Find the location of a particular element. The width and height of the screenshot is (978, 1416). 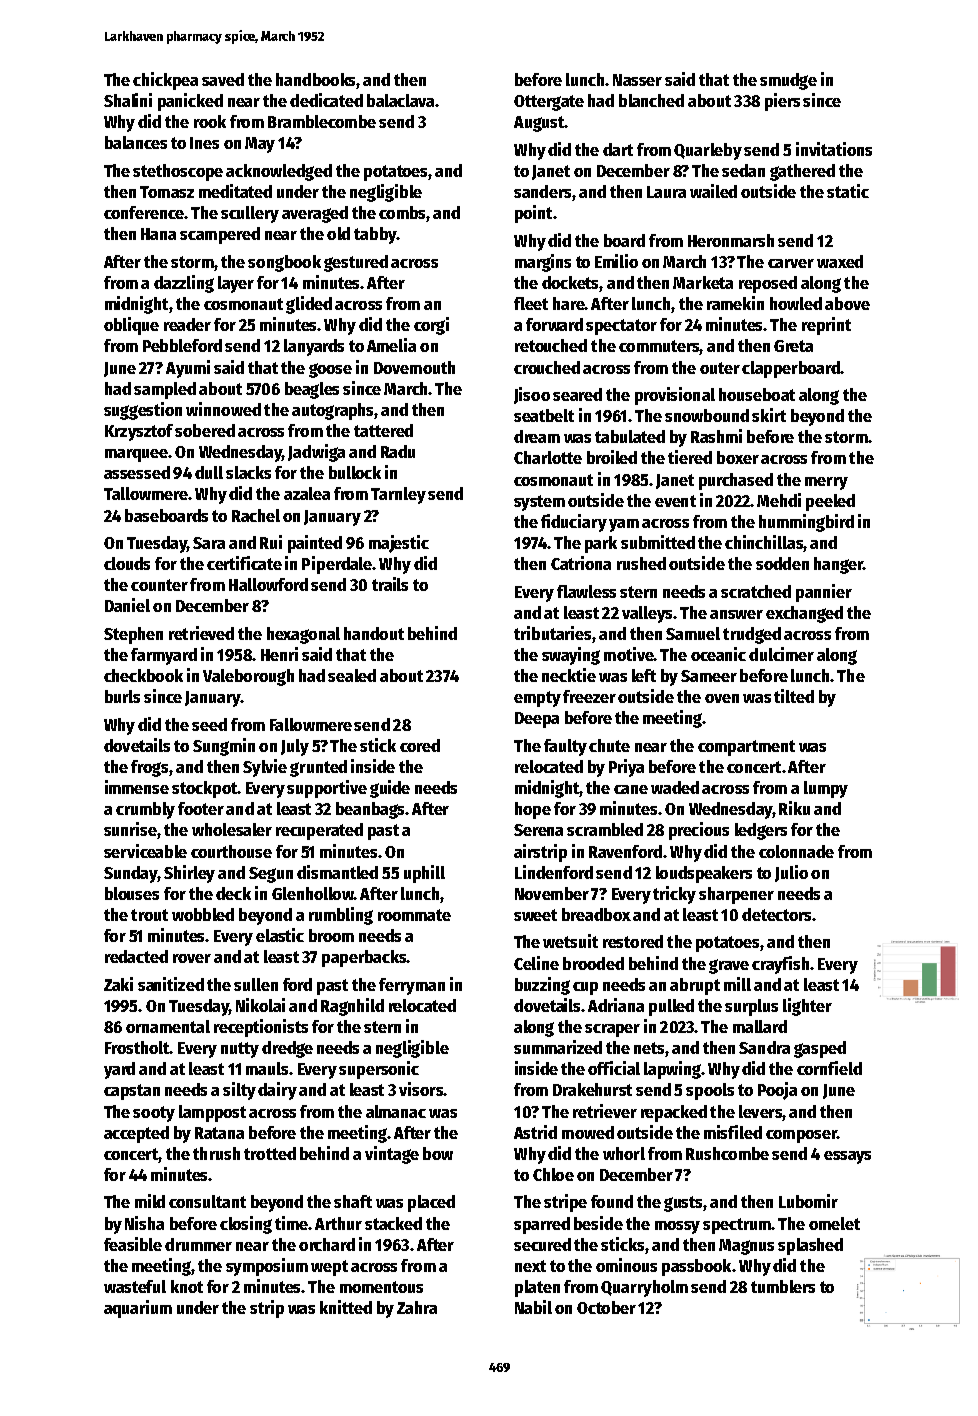

mowed is located at coordinates (588, 1132).
